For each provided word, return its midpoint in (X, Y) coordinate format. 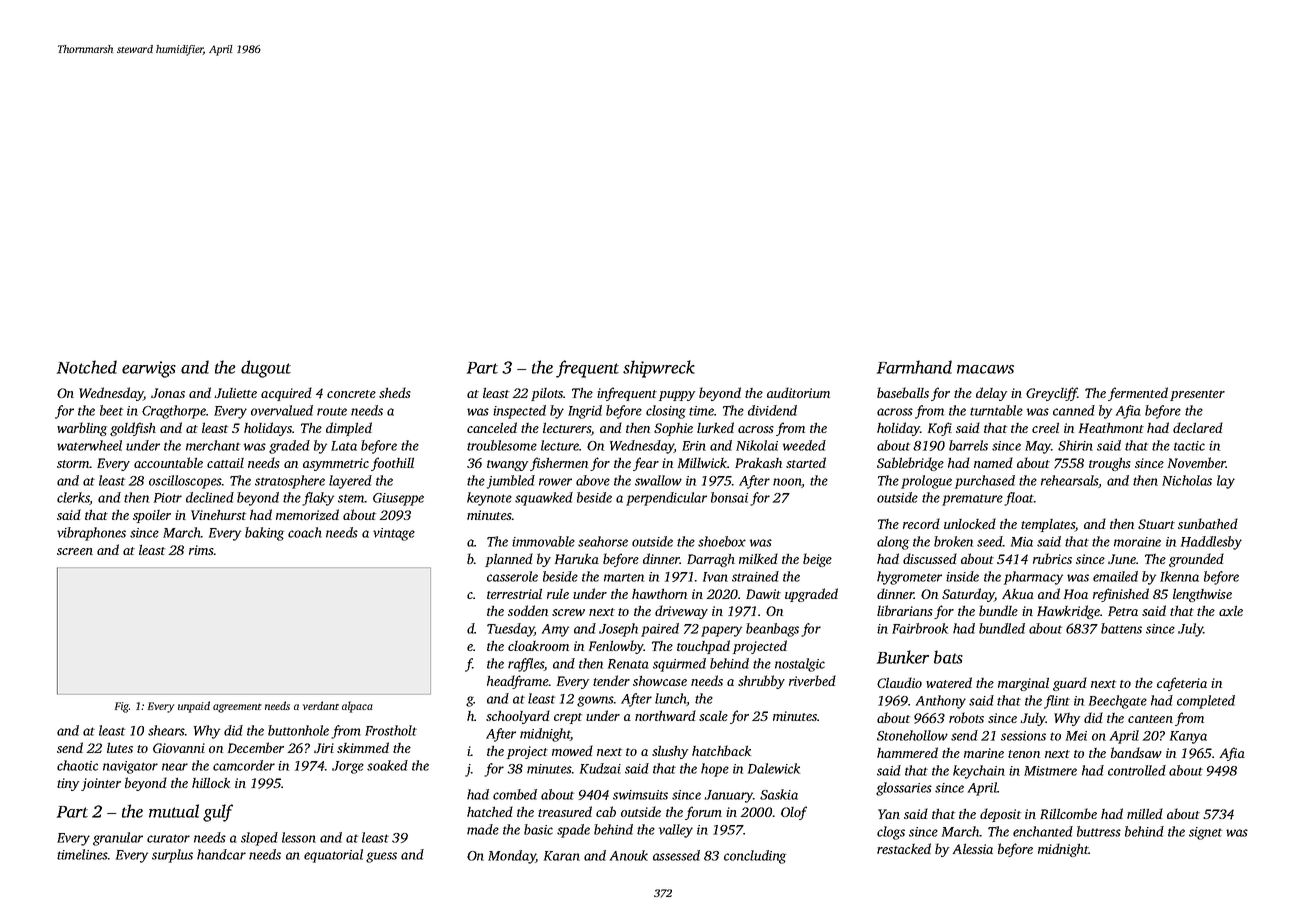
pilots (547, 394)
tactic (1189, 446)
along (893, 543)
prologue (926, 482)
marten (624, 577)
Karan (562, 856)
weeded (804, 445)
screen (75, 551)
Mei (1076, 736)
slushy (670, 752)
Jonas (168, 393)
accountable (168, 462)
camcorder (244, 765)
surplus (172, 856)
